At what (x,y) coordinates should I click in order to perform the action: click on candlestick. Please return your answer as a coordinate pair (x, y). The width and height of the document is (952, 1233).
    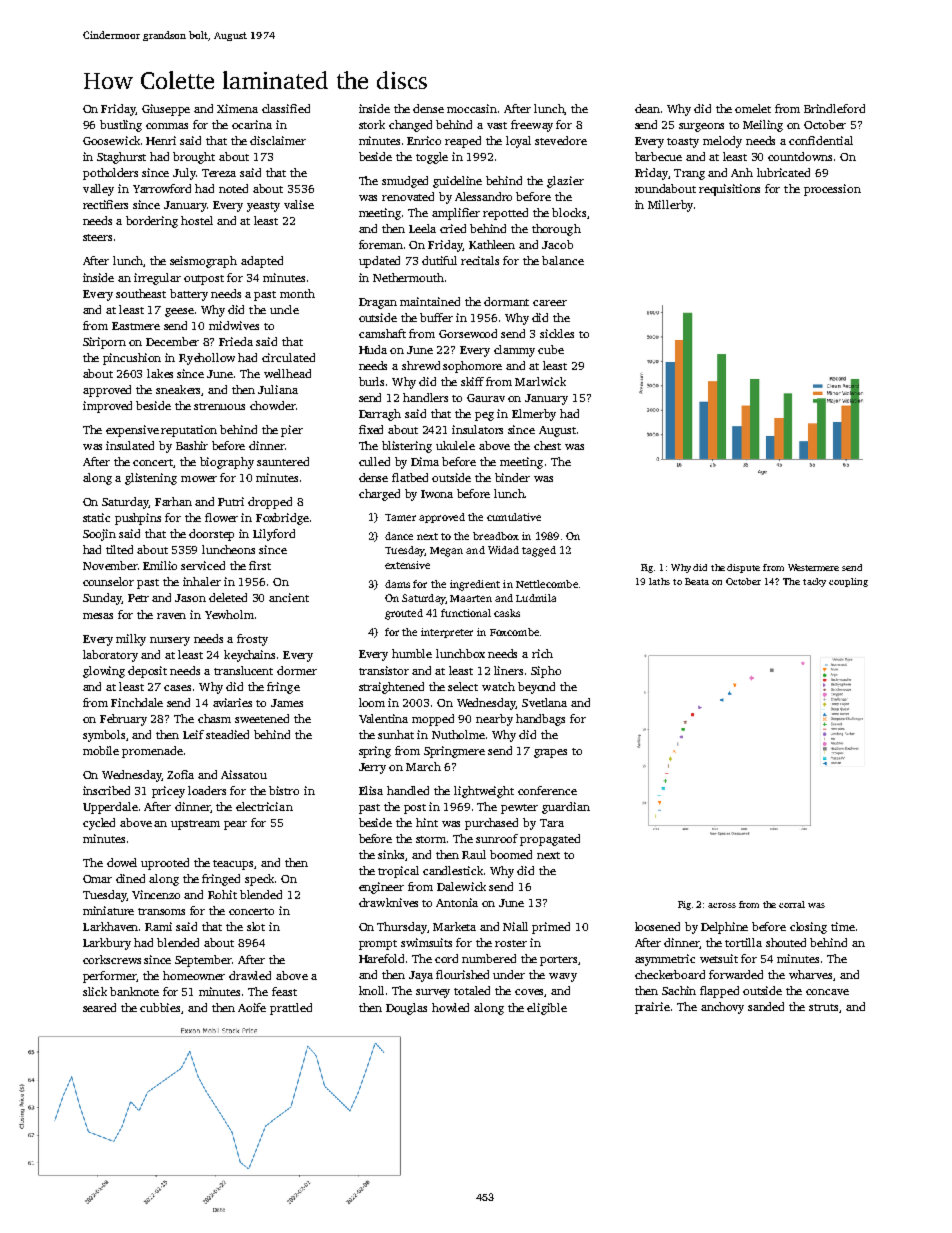
    Looking at the image, I should click on (453, 870).
